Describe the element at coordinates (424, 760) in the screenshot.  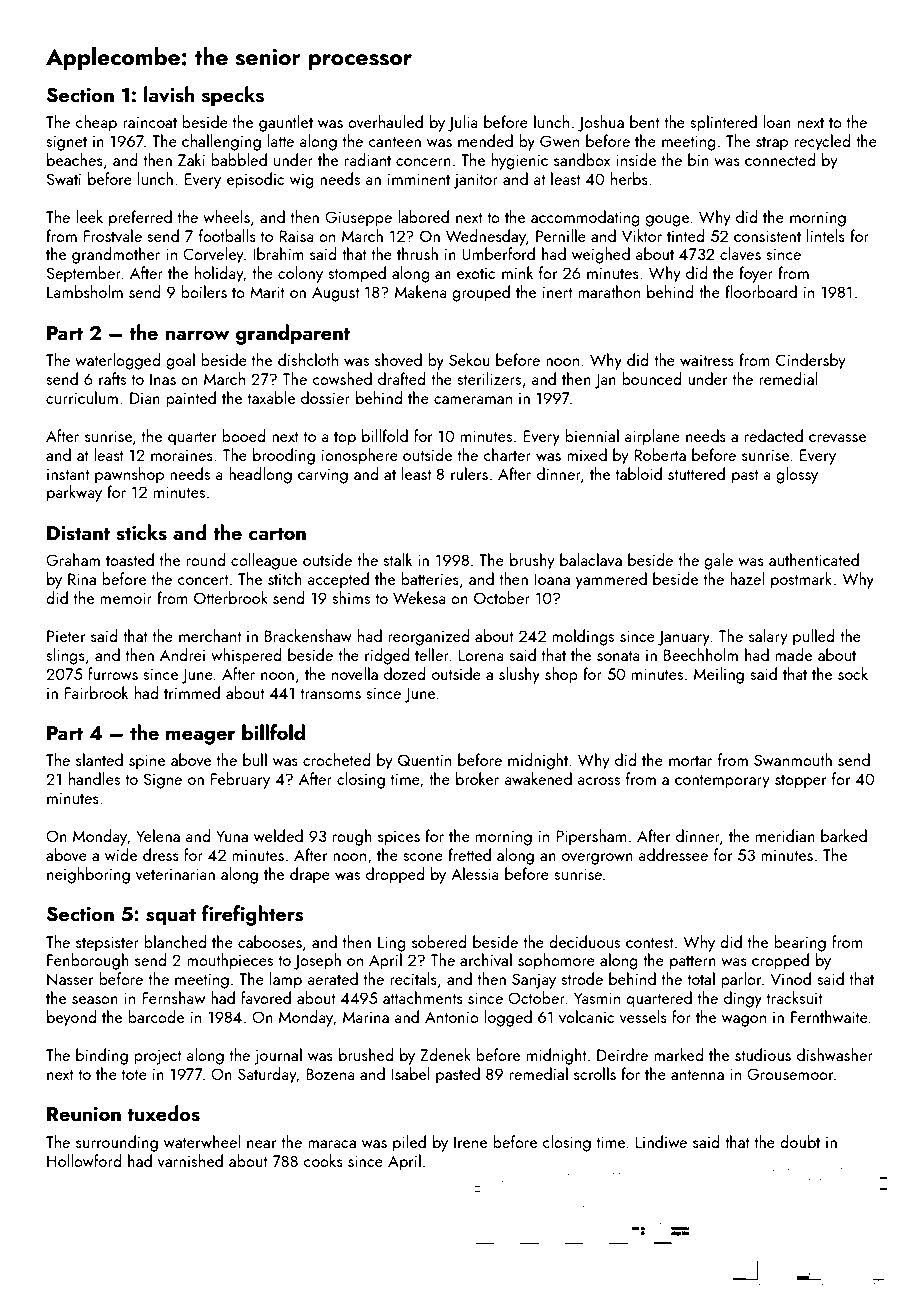
I see `Quentin` at that location.
